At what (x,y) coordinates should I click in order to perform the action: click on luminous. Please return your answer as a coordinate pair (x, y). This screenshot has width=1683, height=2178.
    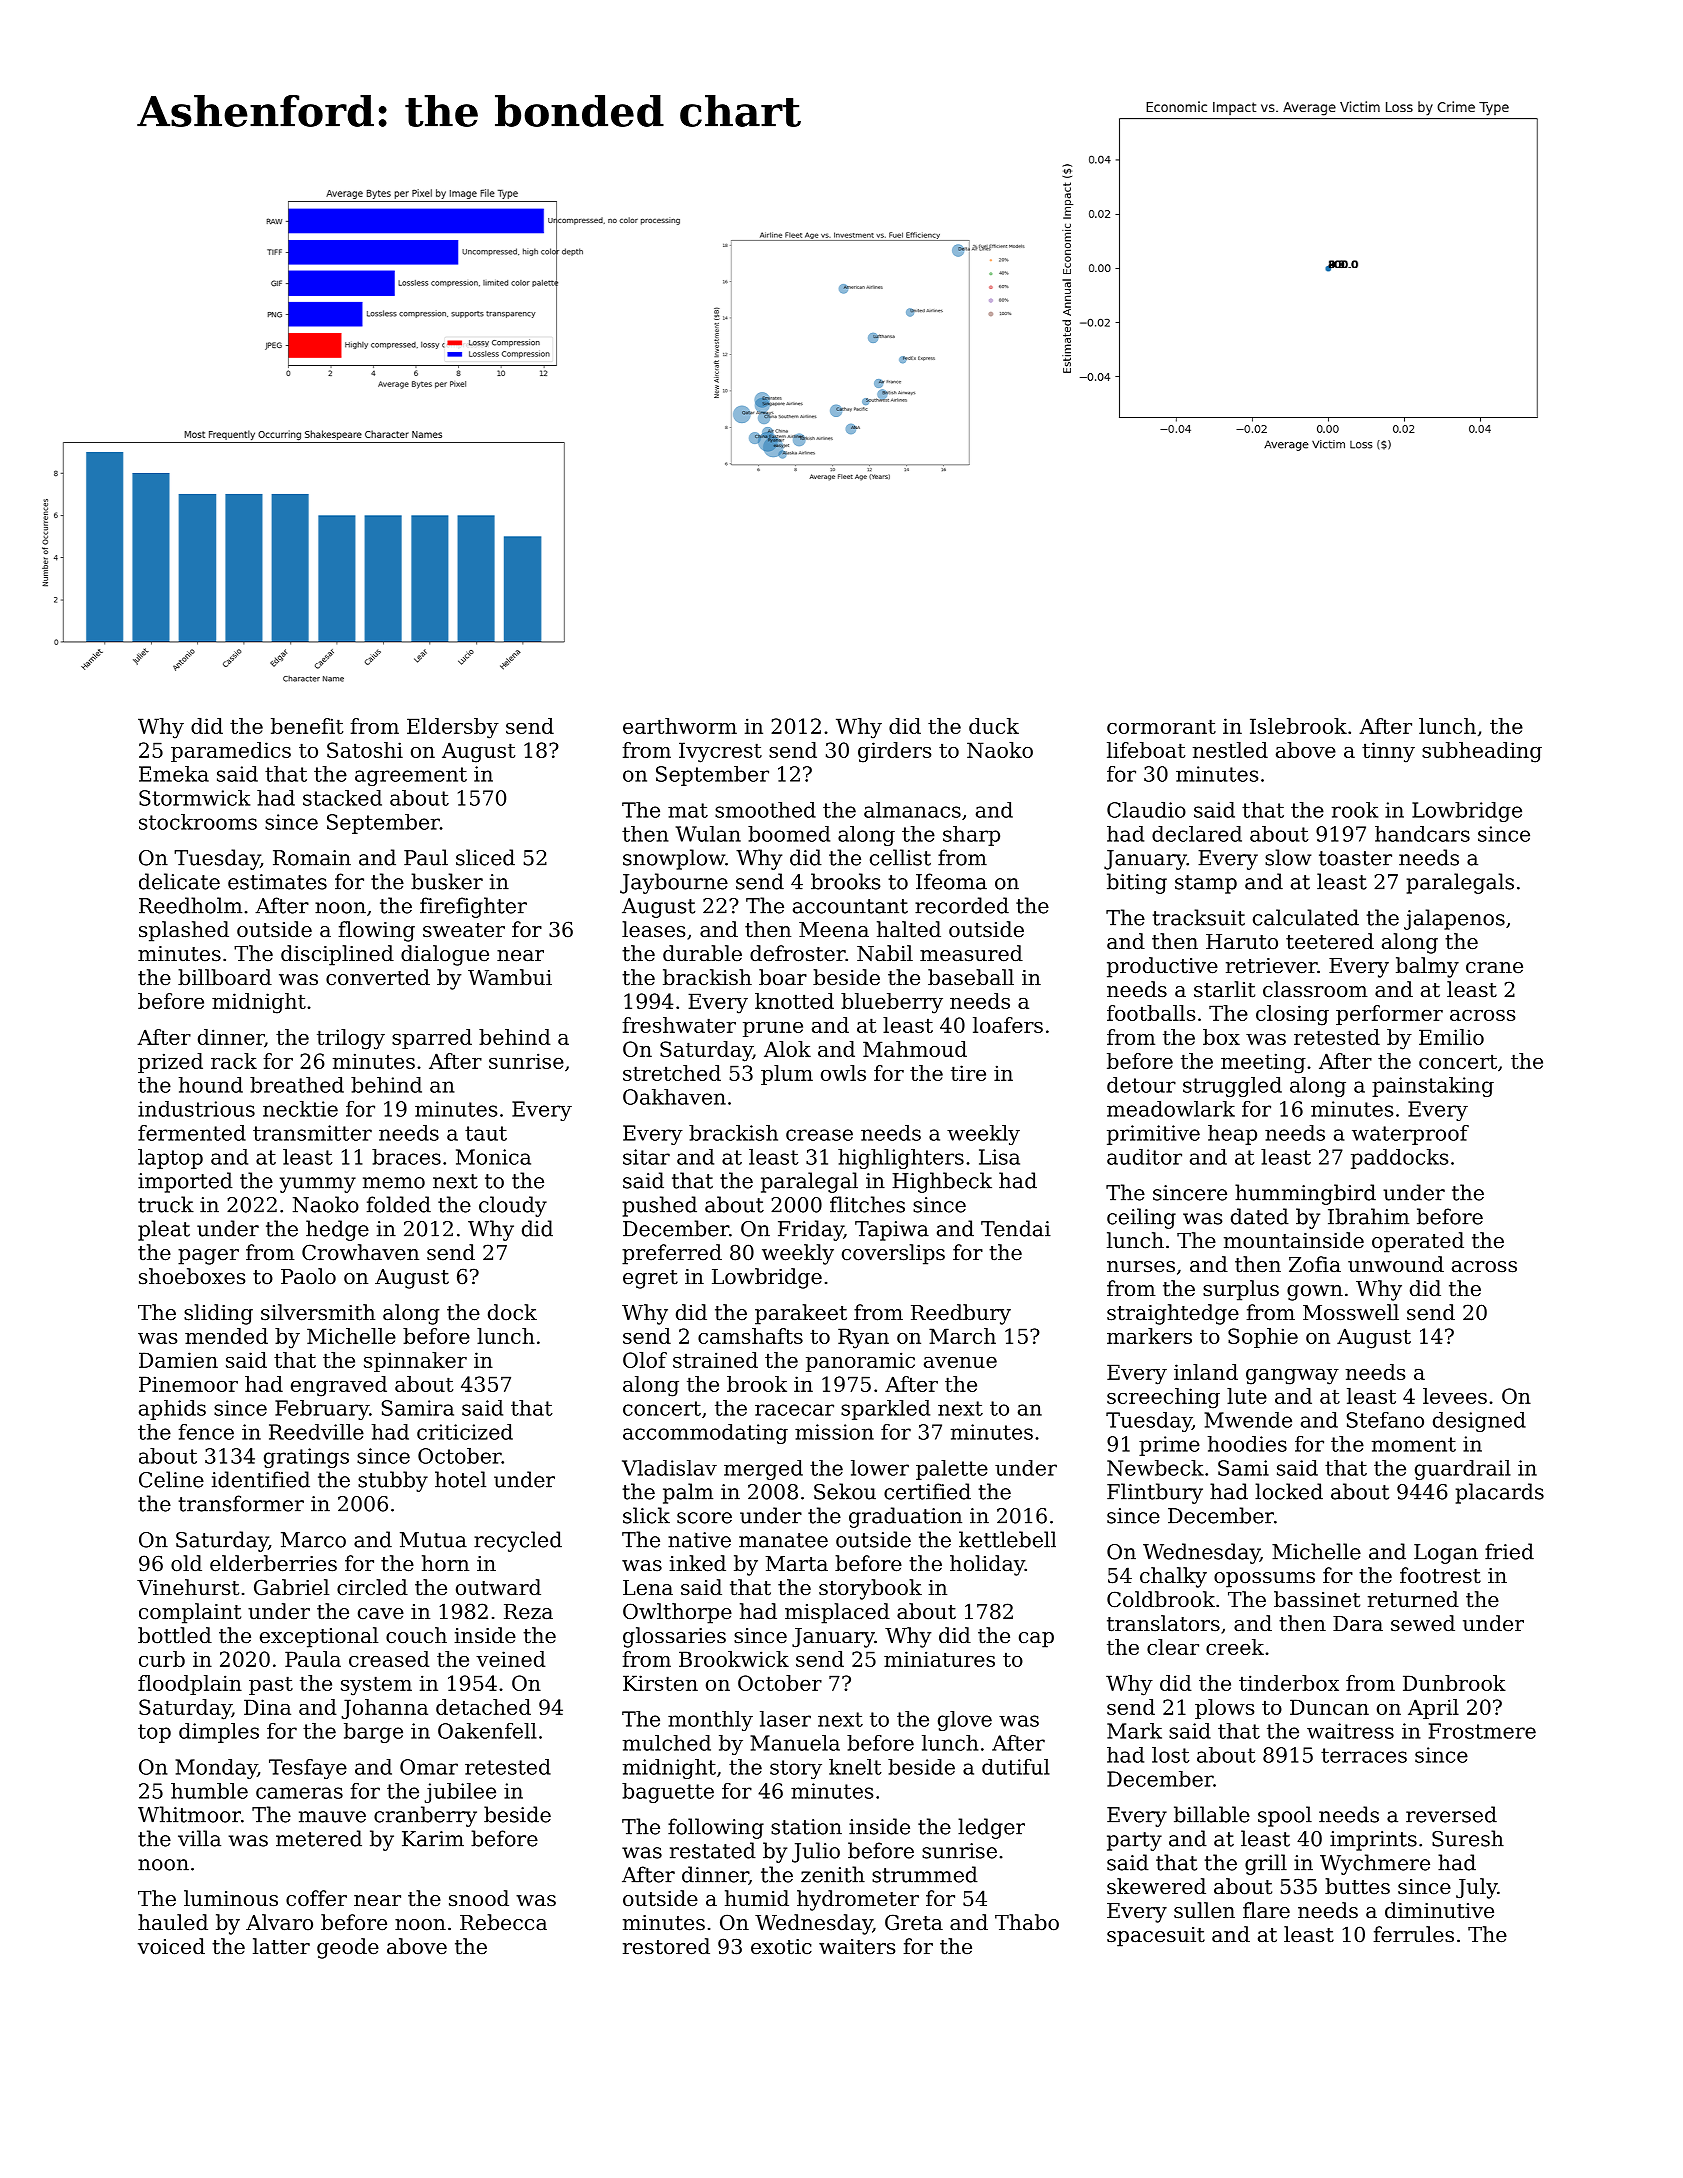
    Looking at the image, I should click on (231, 1898).
